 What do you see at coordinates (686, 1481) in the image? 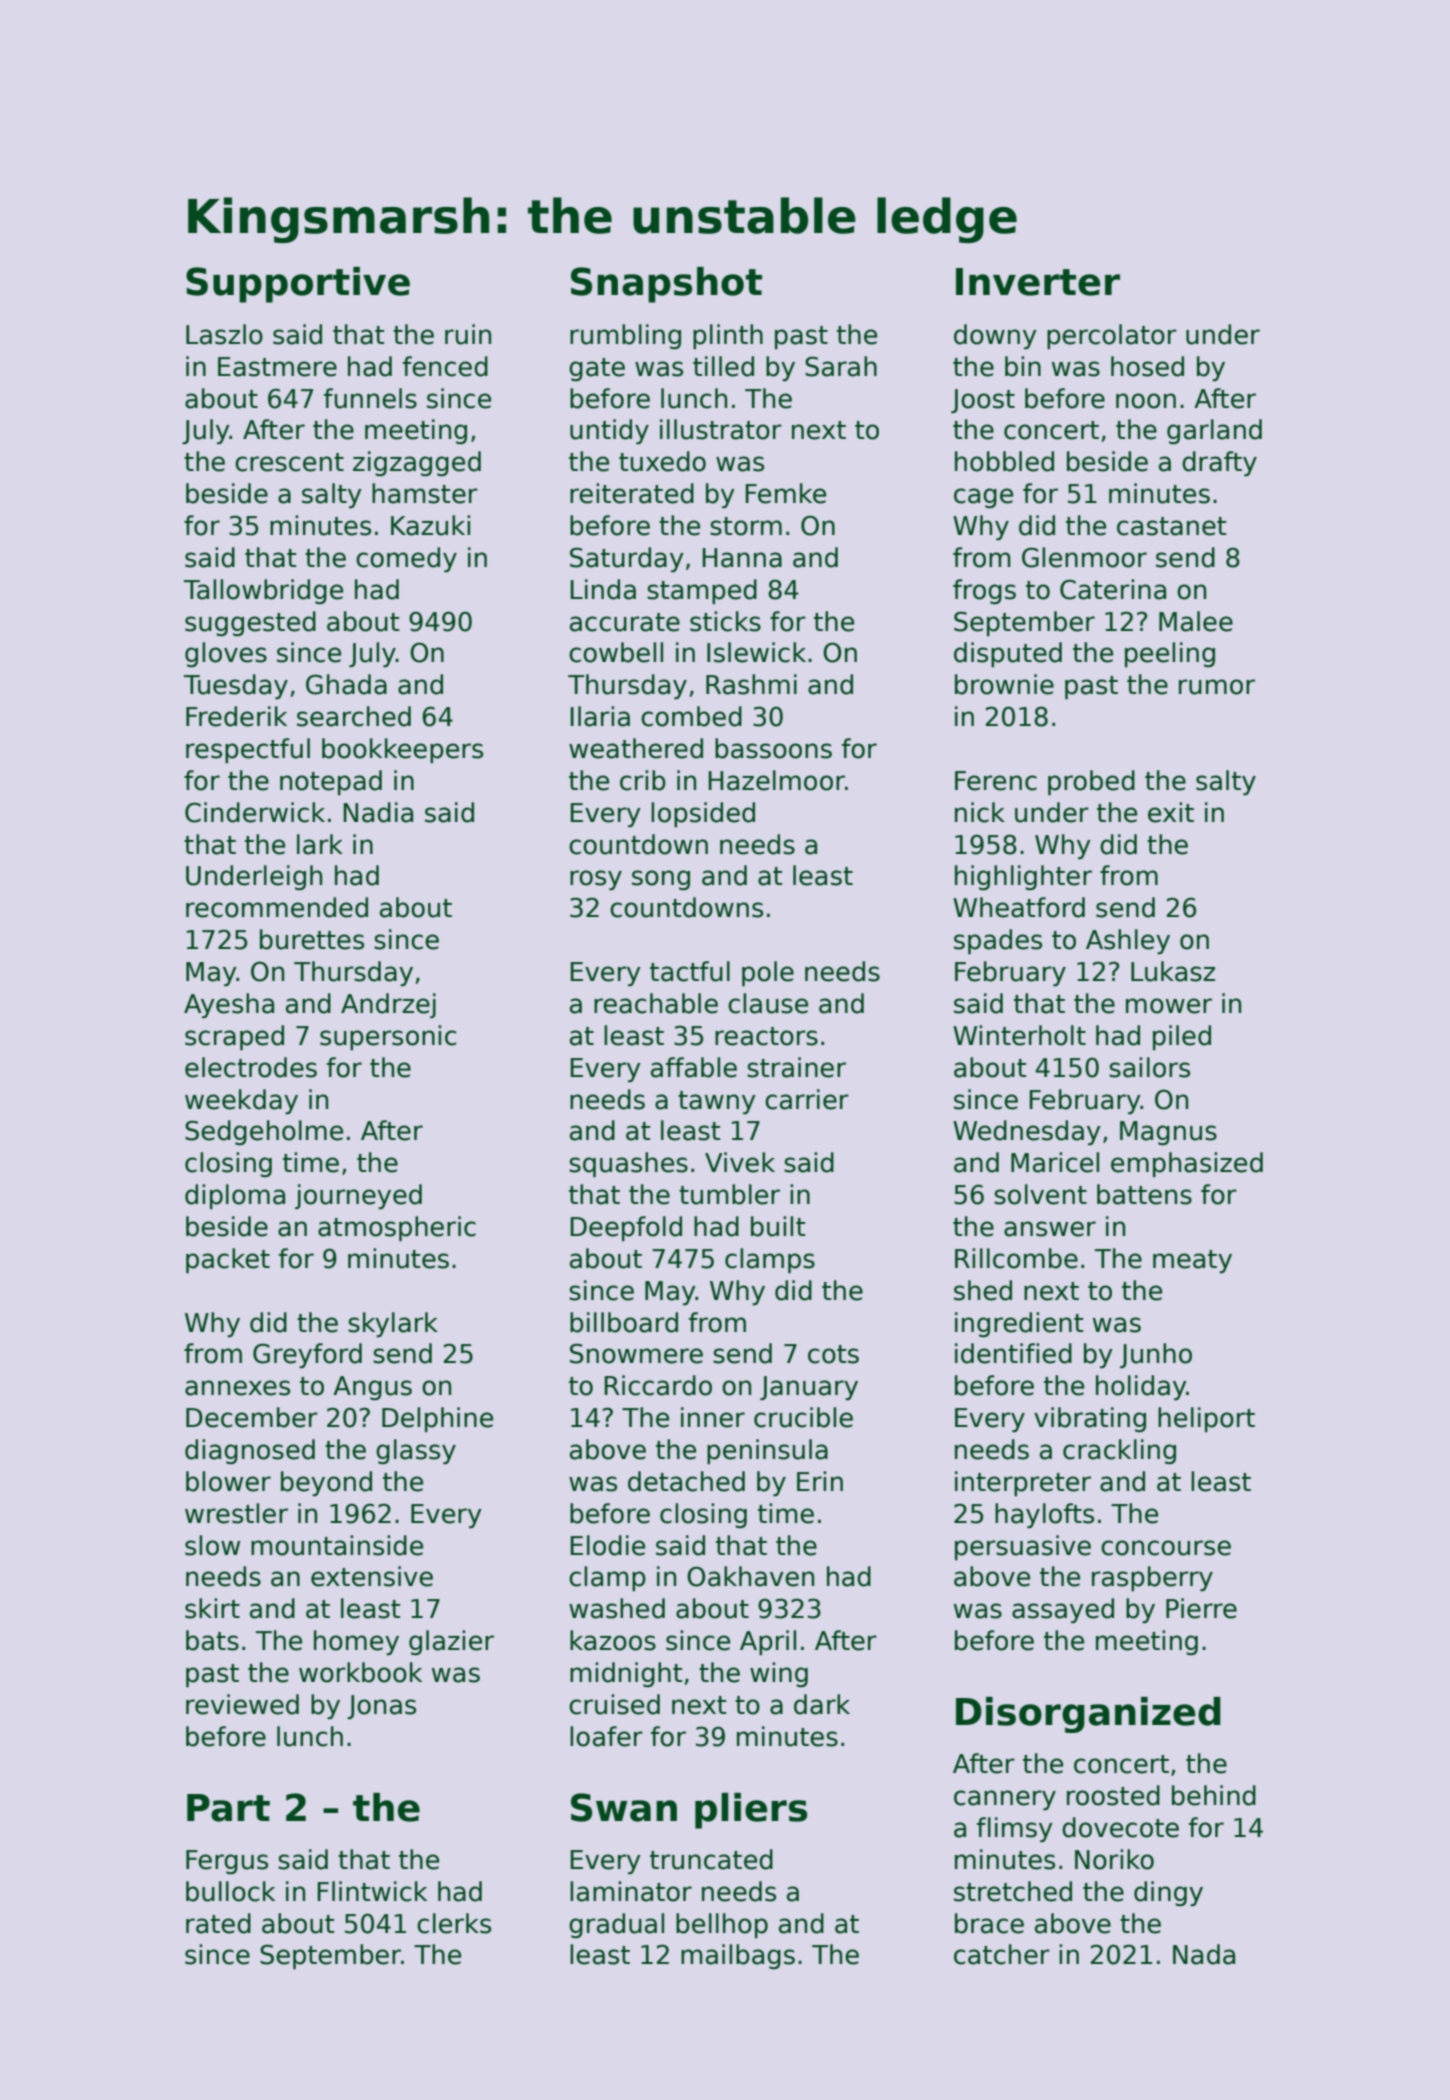
I see `detached` at bounding box center [686, 1481].
